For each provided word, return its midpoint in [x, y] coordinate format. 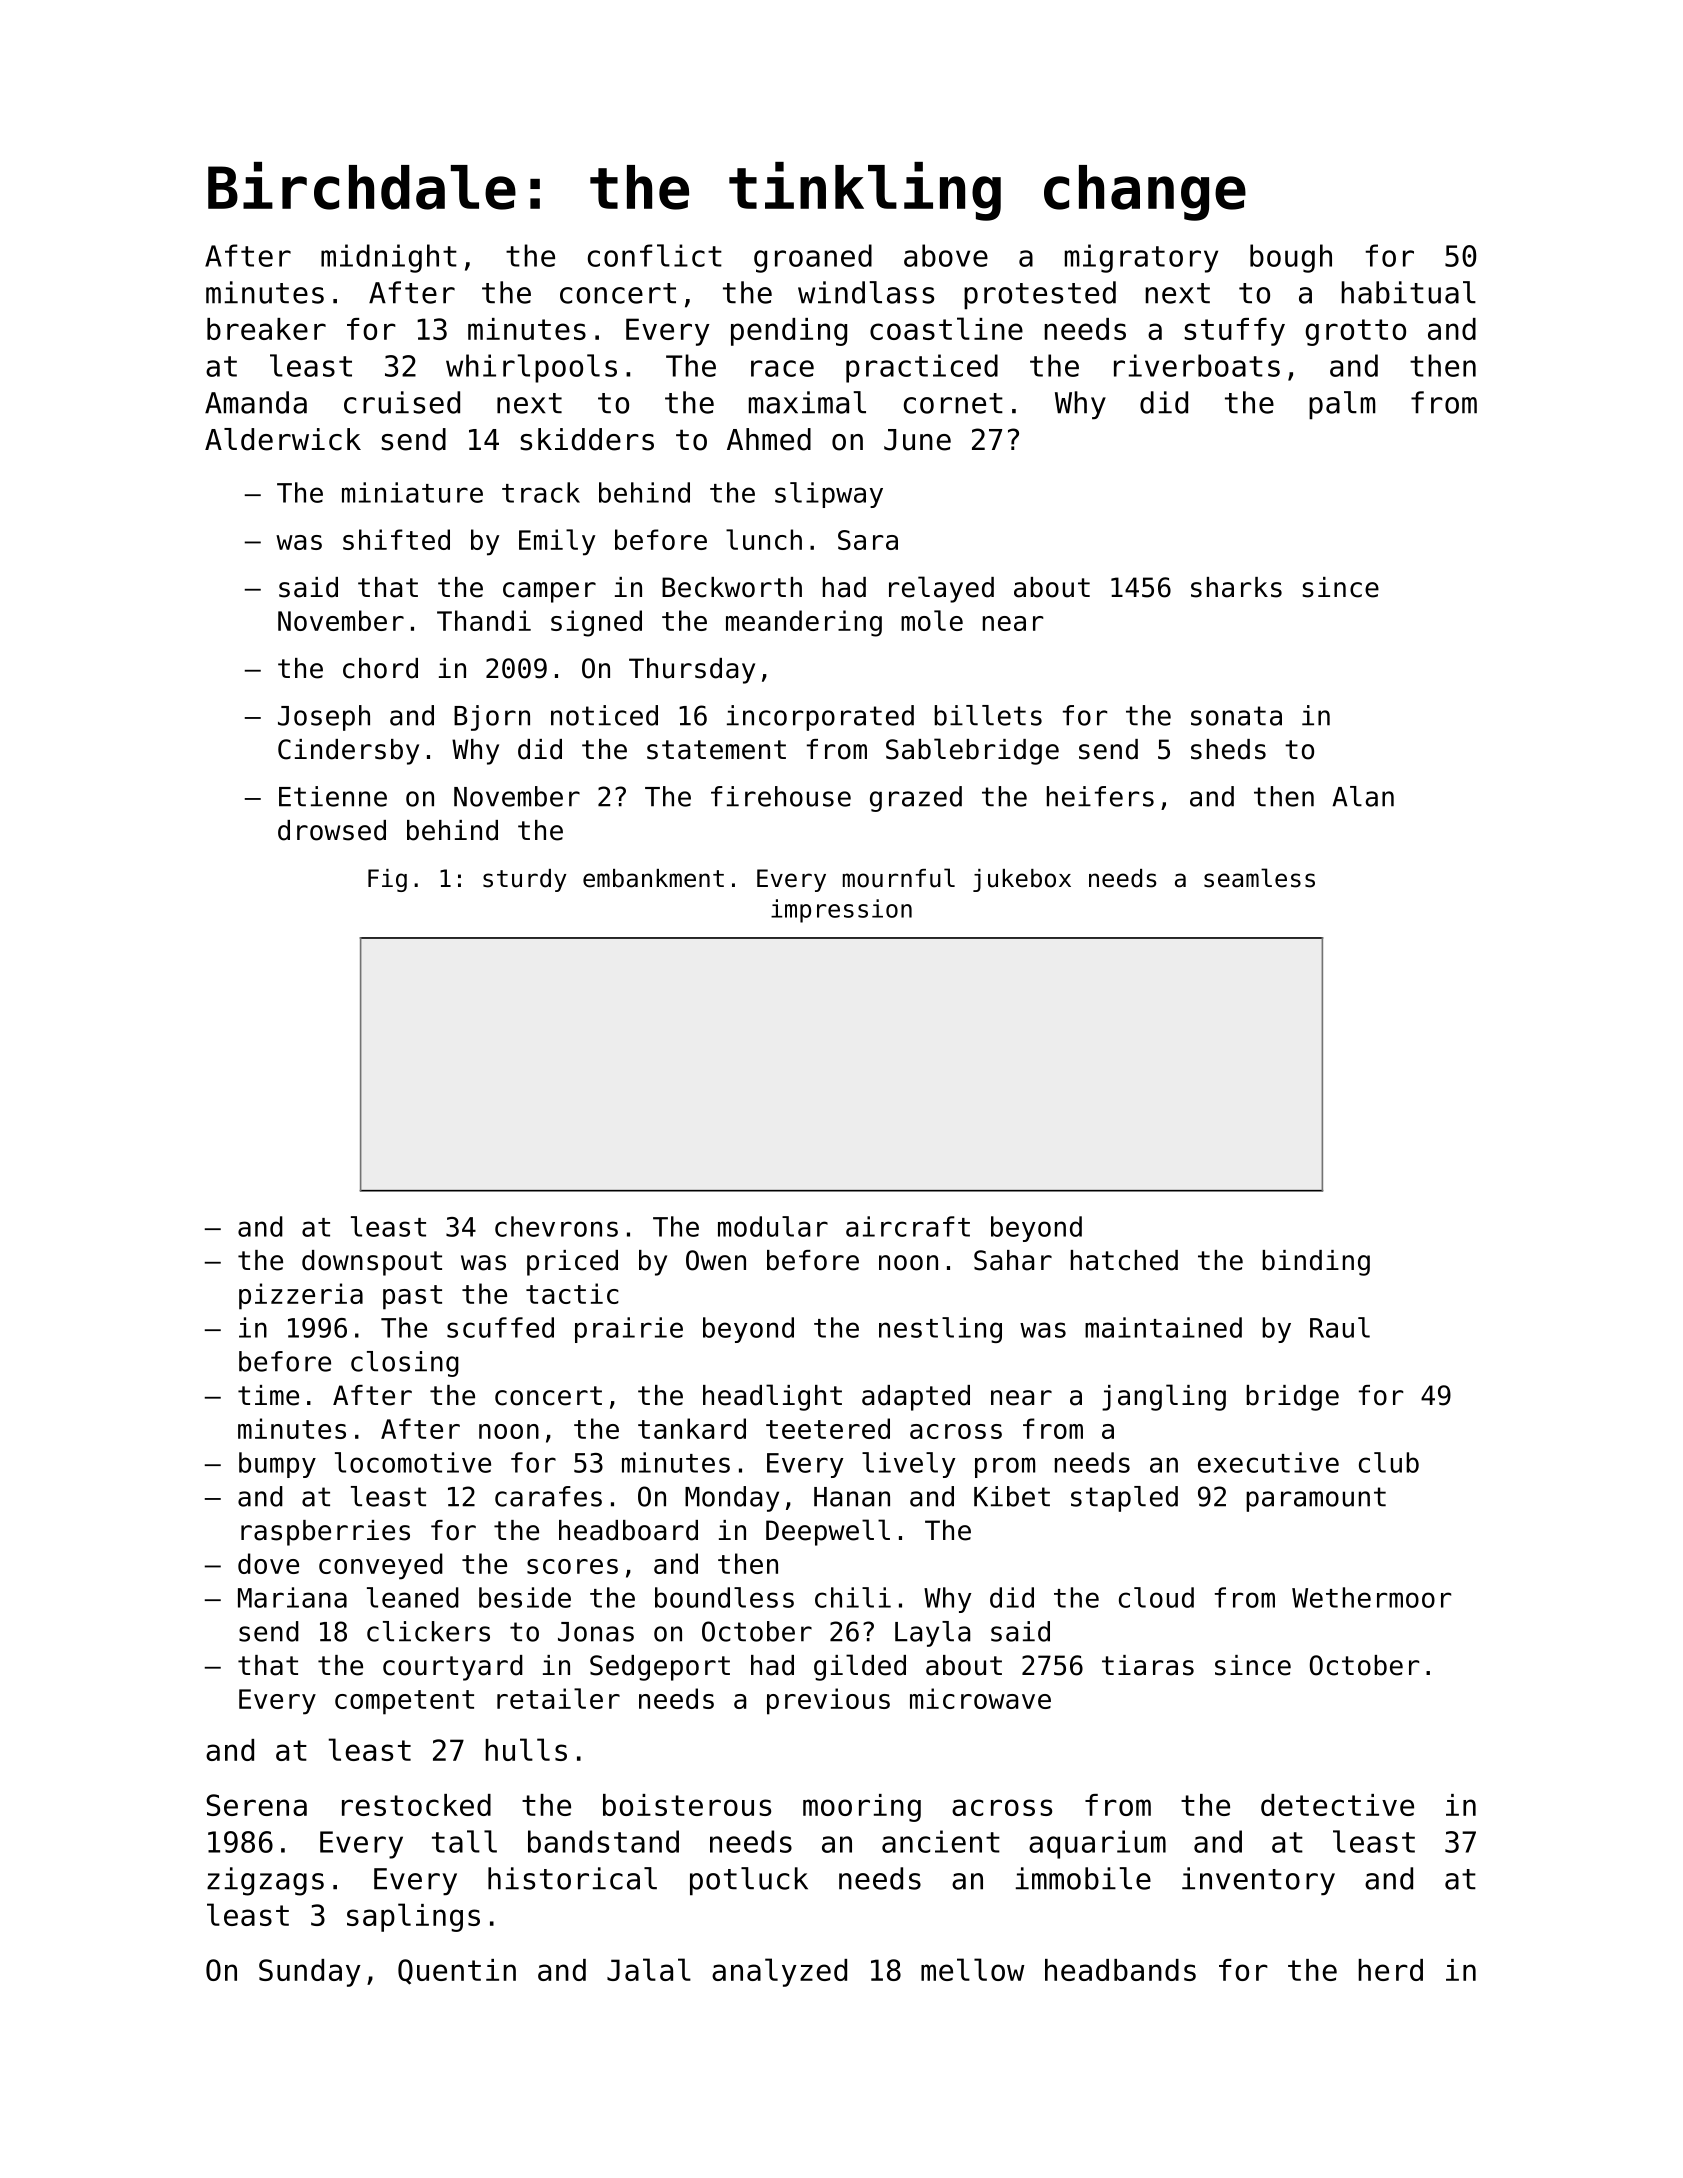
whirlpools [531, 368]
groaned [813, 258]
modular [773, 1226]
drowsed [332, 830]
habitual [1408, 292]
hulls [526, 1749]
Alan [1363, 796]
